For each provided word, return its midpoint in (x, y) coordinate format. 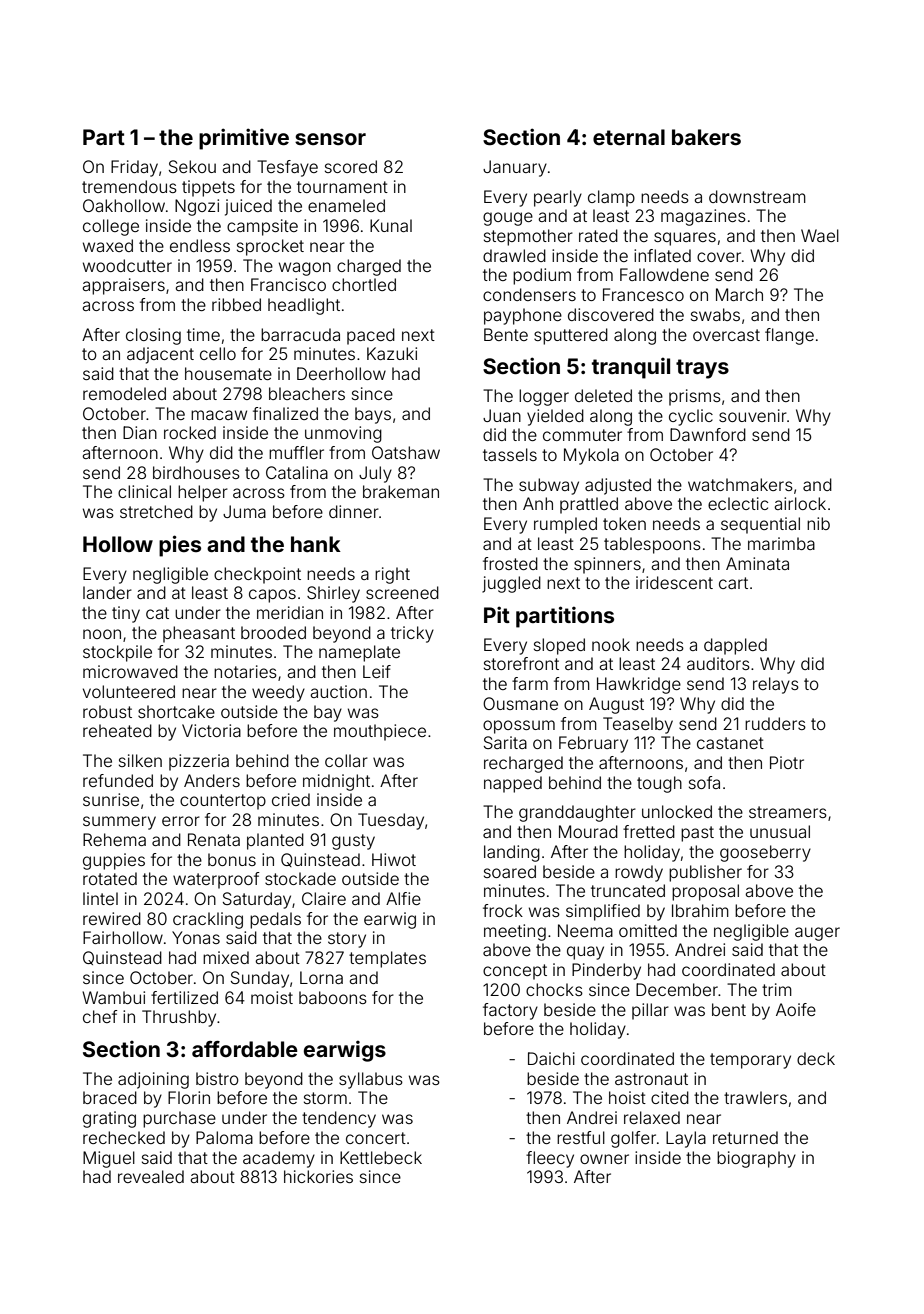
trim (777, 989)
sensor (330, 139)
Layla (686, 1139)
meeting (515, 932)
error (181, 821)
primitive (244, 139)
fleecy (550, 1159)
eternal (629, 137)
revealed (151, 1176)
